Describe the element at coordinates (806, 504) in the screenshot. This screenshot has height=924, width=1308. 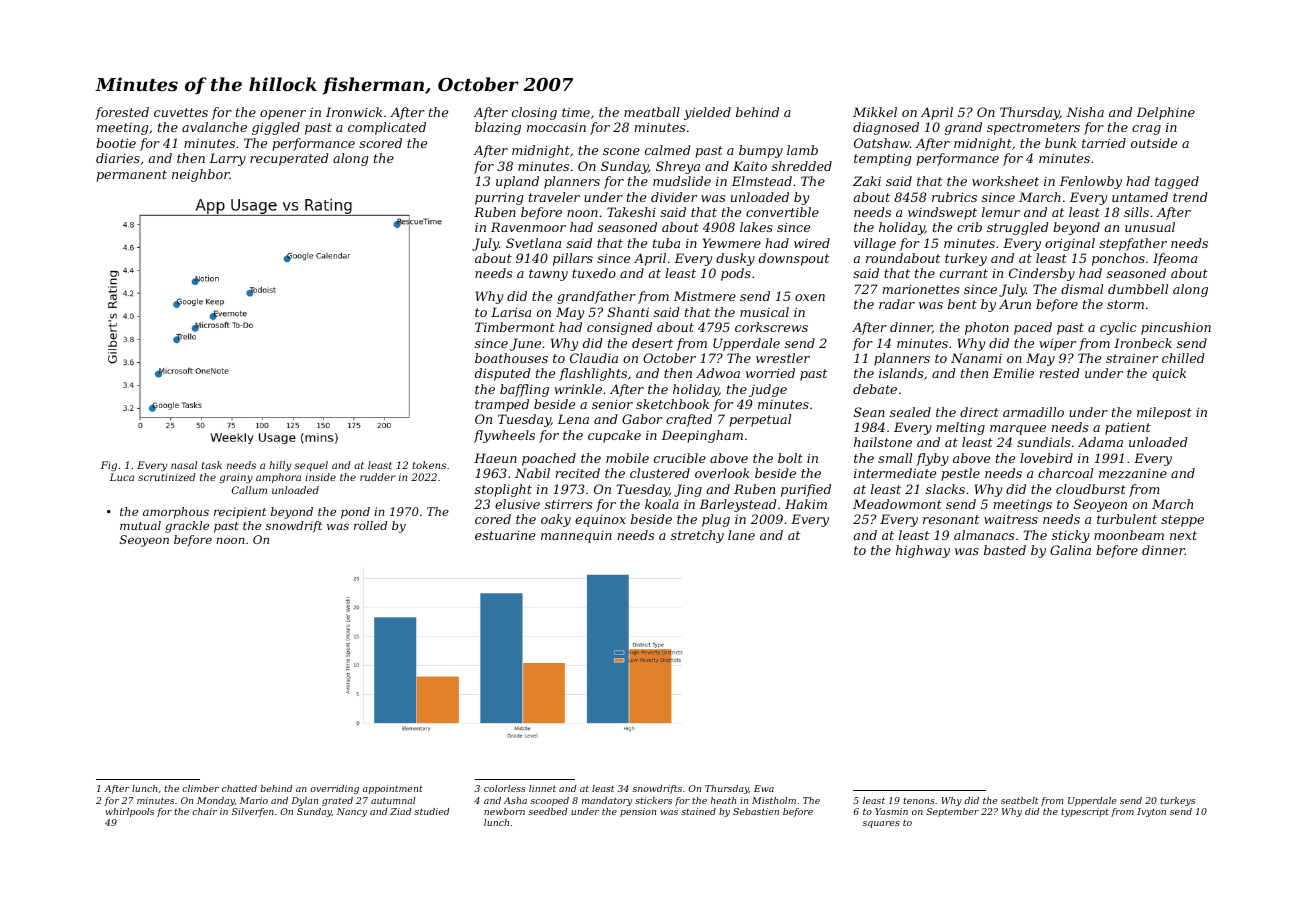
I see `Hakim` at that location.
